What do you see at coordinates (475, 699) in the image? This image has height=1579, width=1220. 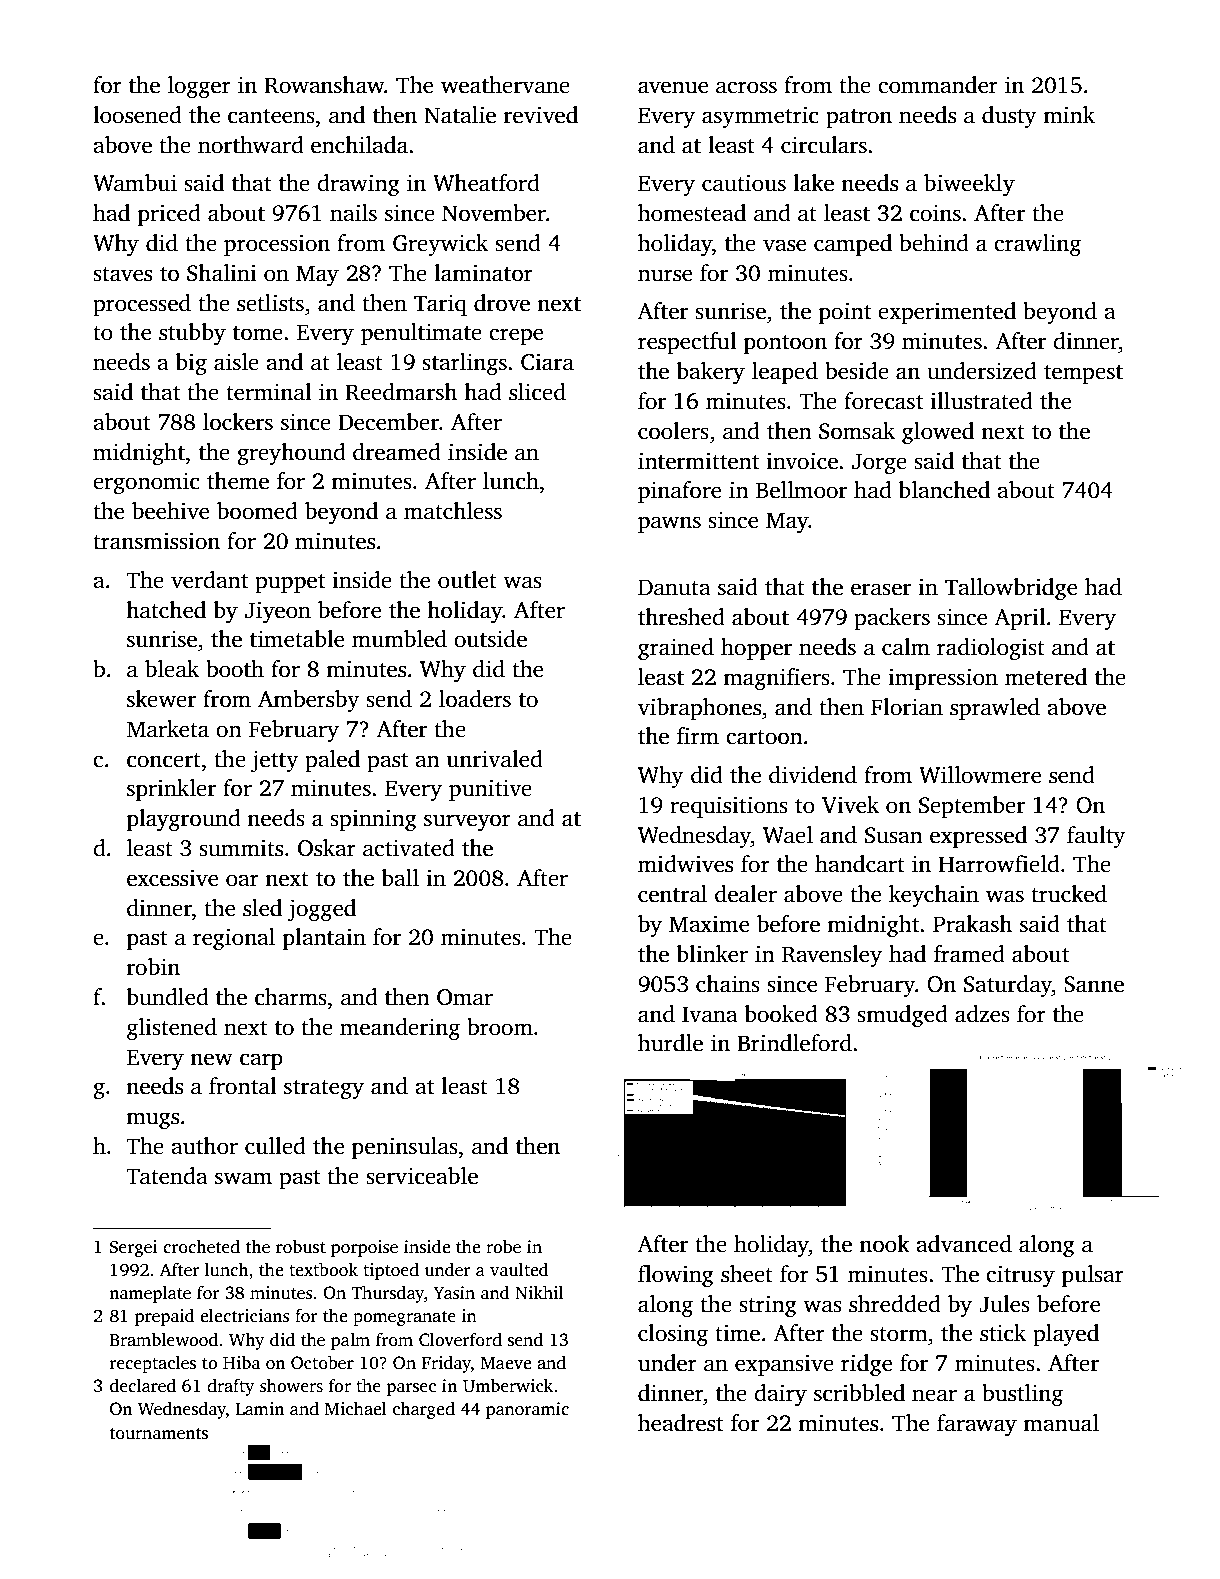 I see `loaders` at bounding box center [475, 699].
